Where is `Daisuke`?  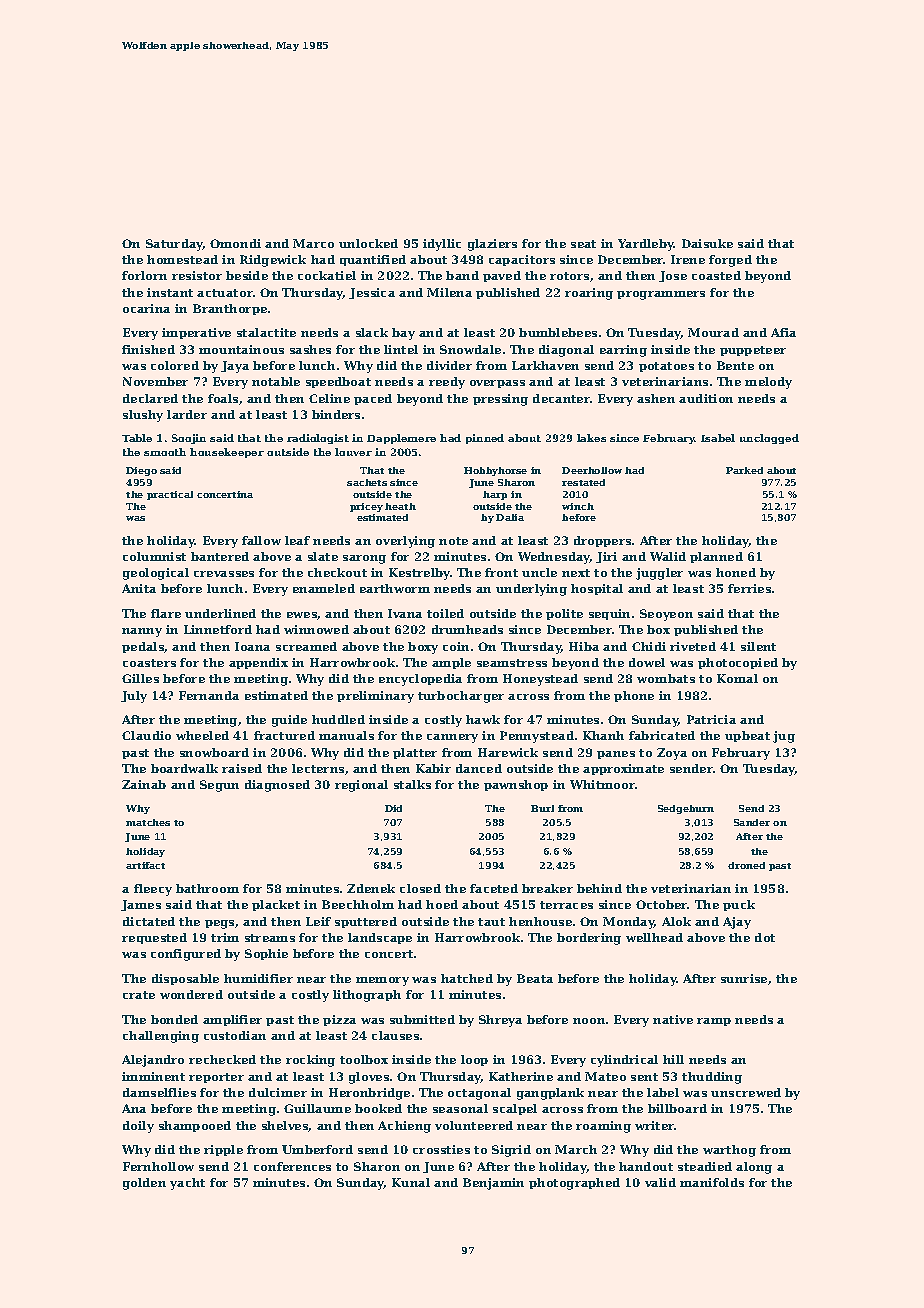
Daisuke is located at coordinates (707, 243).
